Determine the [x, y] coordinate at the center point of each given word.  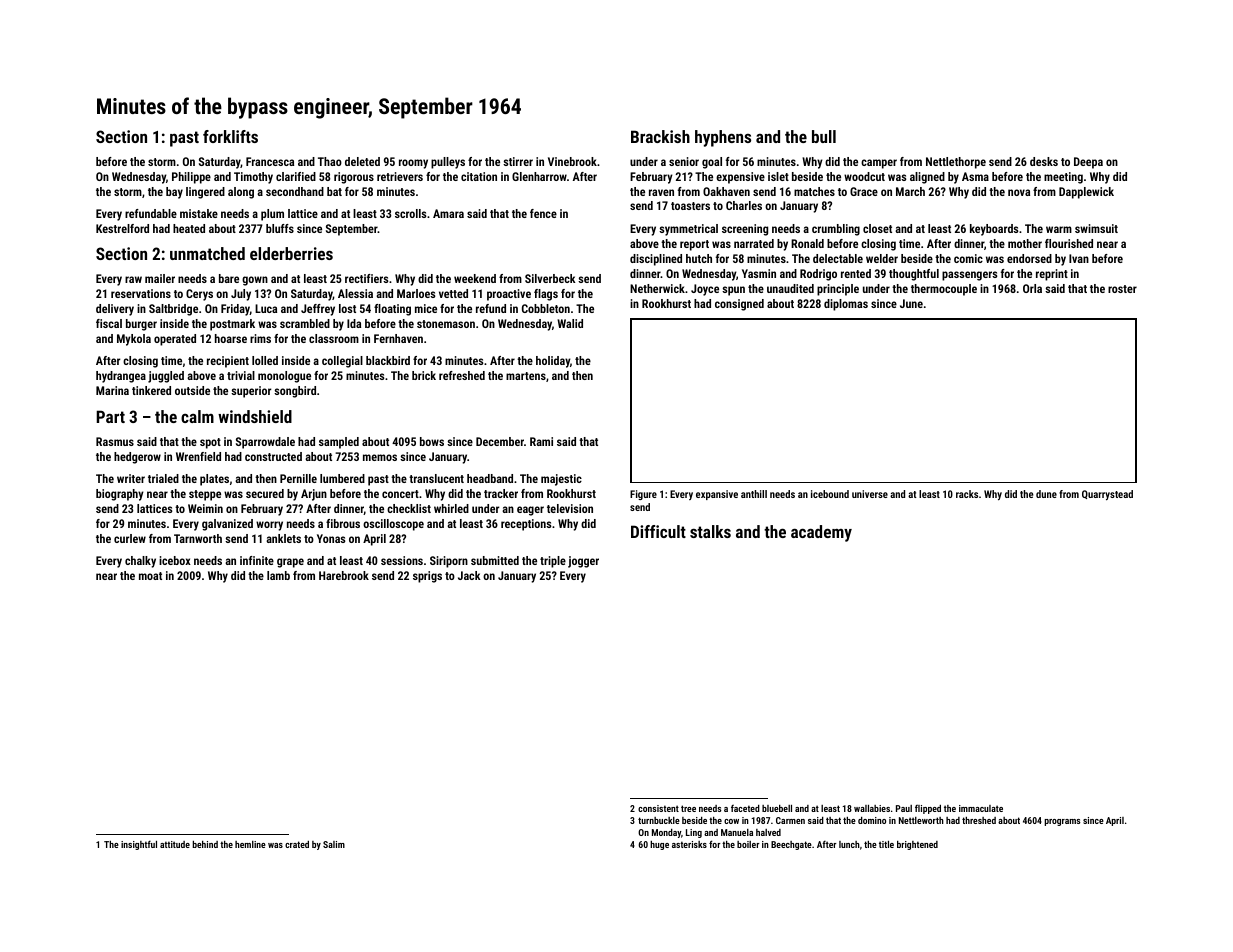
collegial [342, 362]
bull [824, 136]
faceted [745, 808]
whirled [451, 508]
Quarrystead [1107, 495]
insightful [139, 845]
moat [150, 576]
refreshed [462, 375]
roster [1122, 289]
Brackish [660, 136]
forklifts [230, 136]
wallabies [872, 808]
